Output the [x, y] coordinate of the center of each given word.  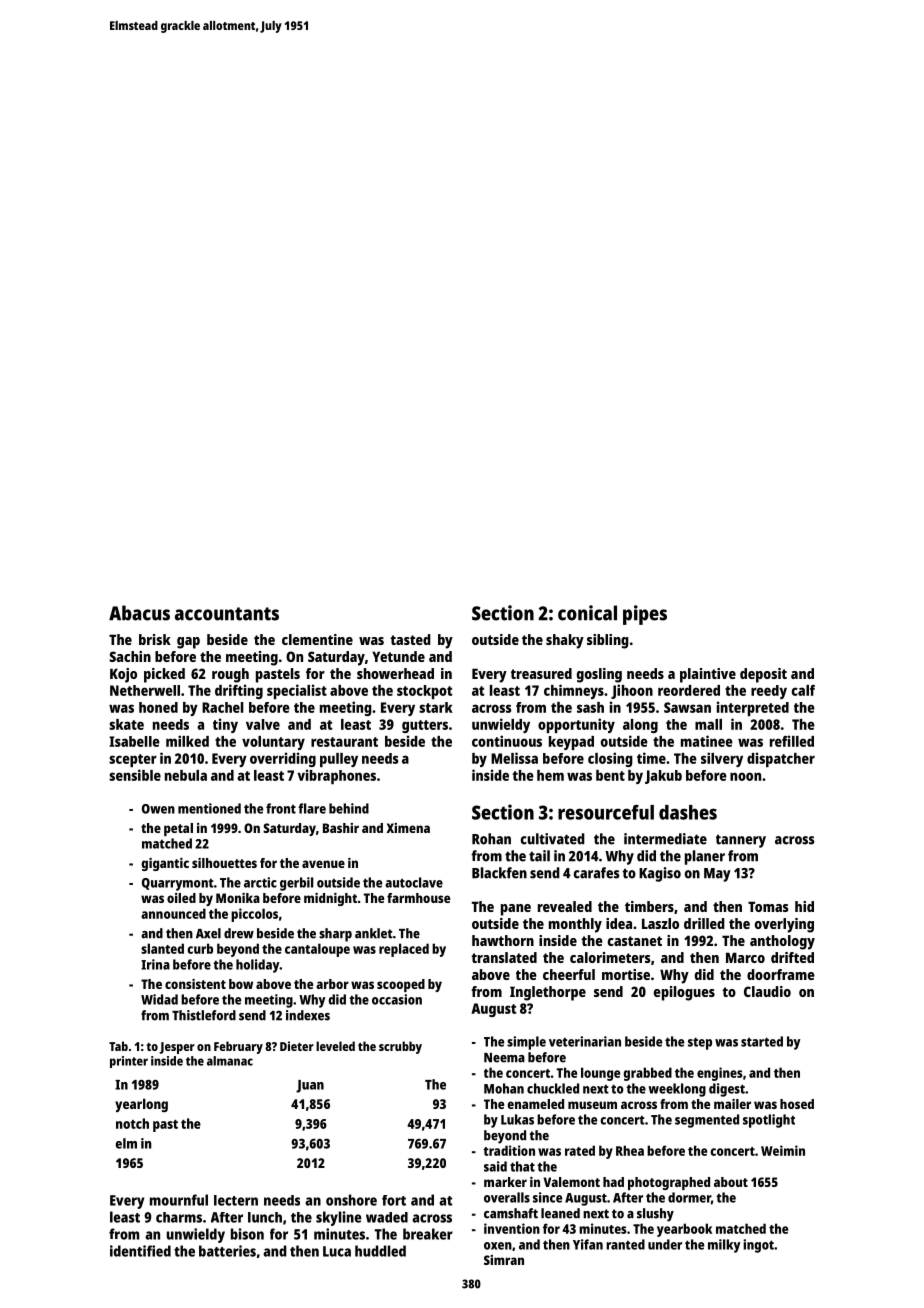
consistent [195, 984]
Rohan [491, 839]
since [547, 1197]
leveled [335, 1046]
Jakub [663, 777]
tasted [410, 639]
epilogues [684, 993]
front [281, 808]
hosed [797, 1104]
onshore [351, 1200]
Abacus [139, 613]
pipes [645, 615]
